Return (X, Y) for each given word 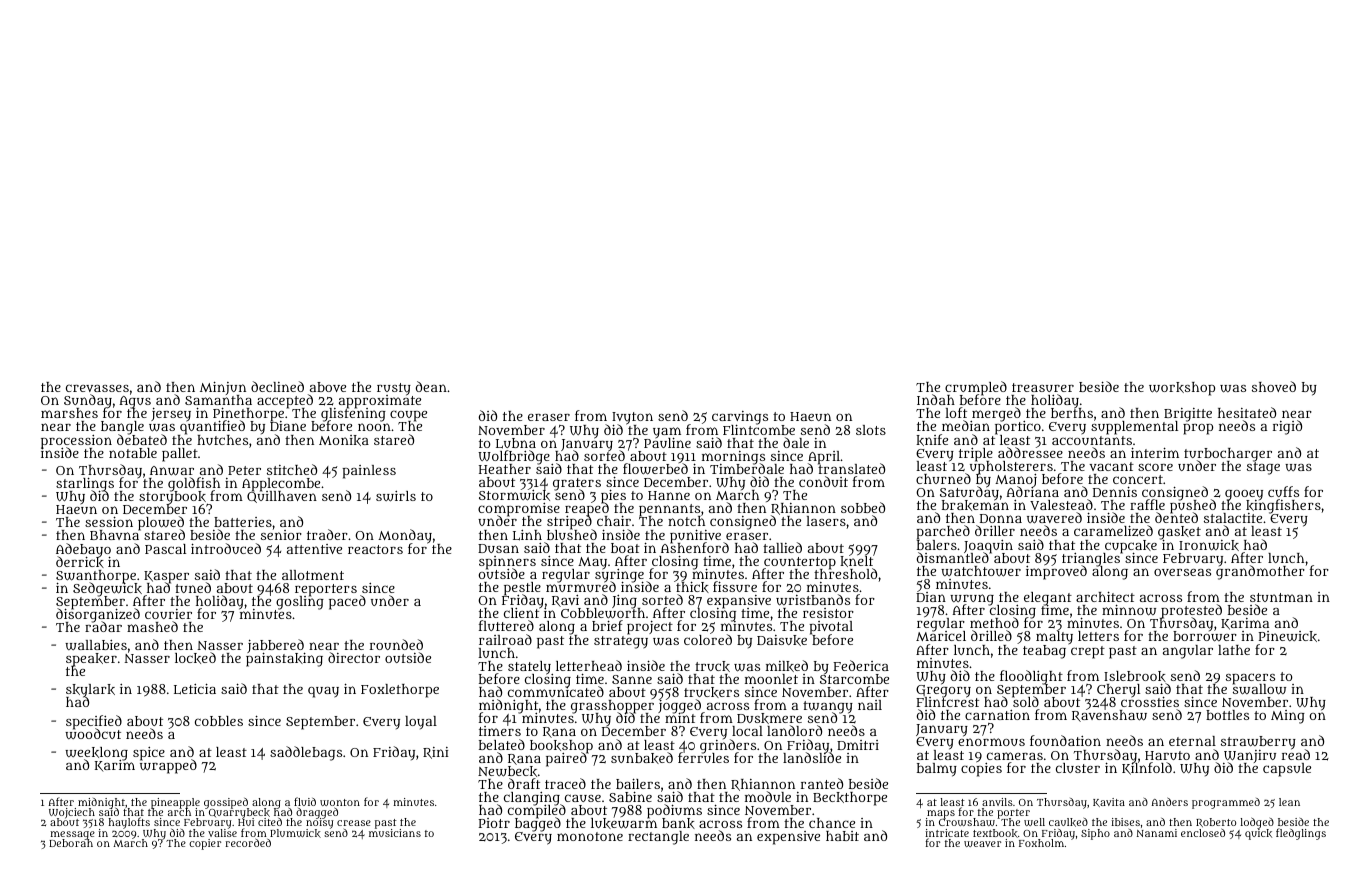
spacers (1250, 678)
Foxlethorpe (400, 691)
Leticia (195, 689)
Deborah (71, 843)
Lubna (516, 443)
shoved (1274, 386)
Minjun (223, 388)
